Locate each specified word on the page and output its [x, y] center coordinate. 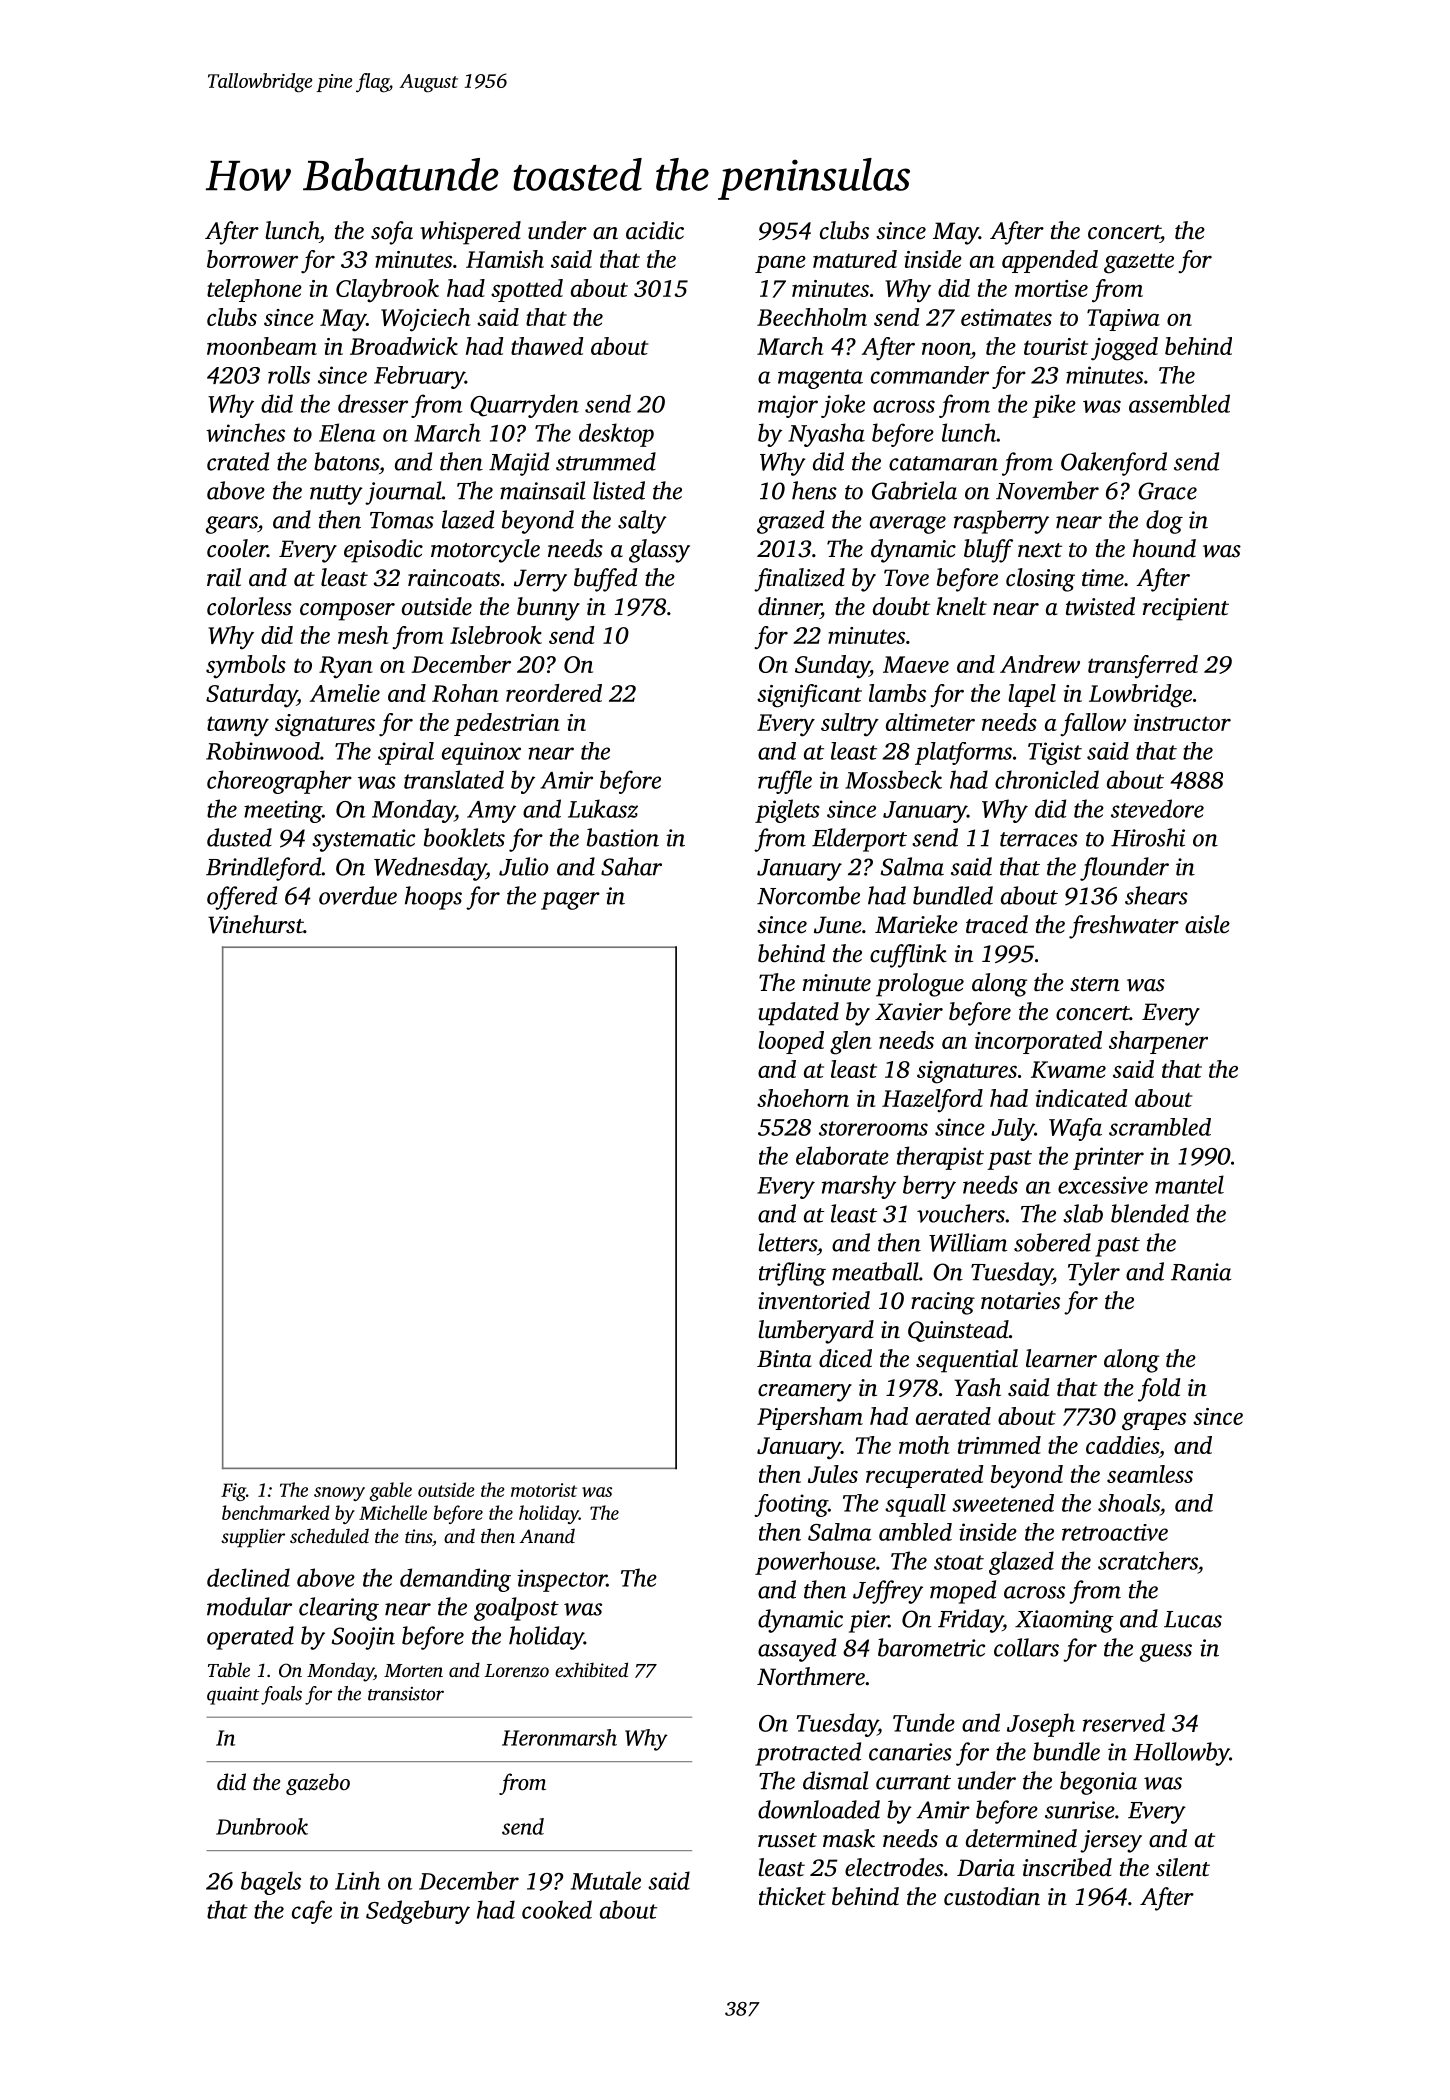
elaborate [842, 1155]
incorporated [1038, 1042]
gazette [1139, 263]
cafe [312, 1912]
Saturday [251, 696]
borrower [252, 259]
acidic [655, 230]
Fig [233, 1492]
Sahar [631, 866]
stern [1095, 984]
